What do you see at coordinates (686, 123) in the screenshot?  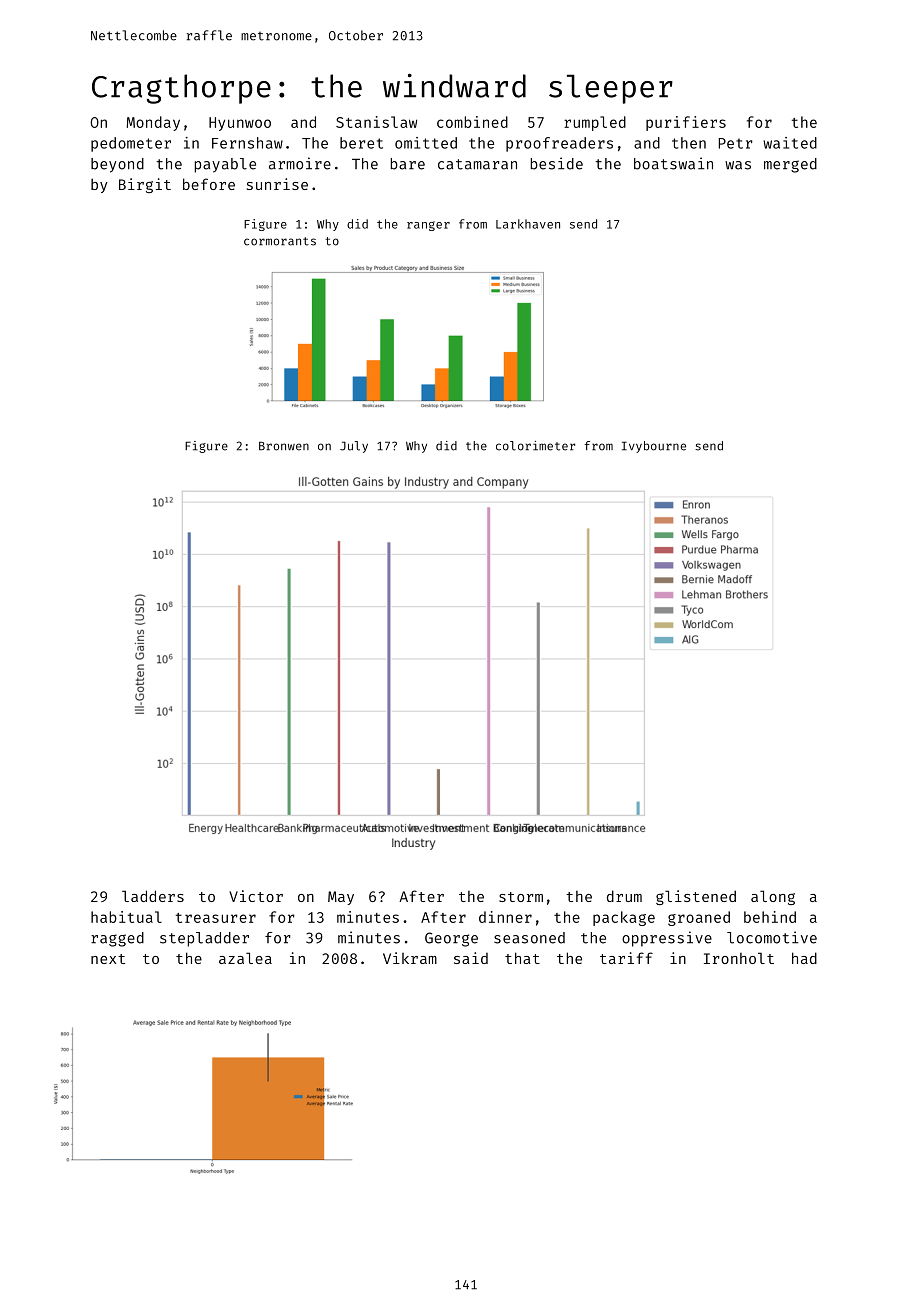 I see `purifiers` at bounding box center [686, 123].
